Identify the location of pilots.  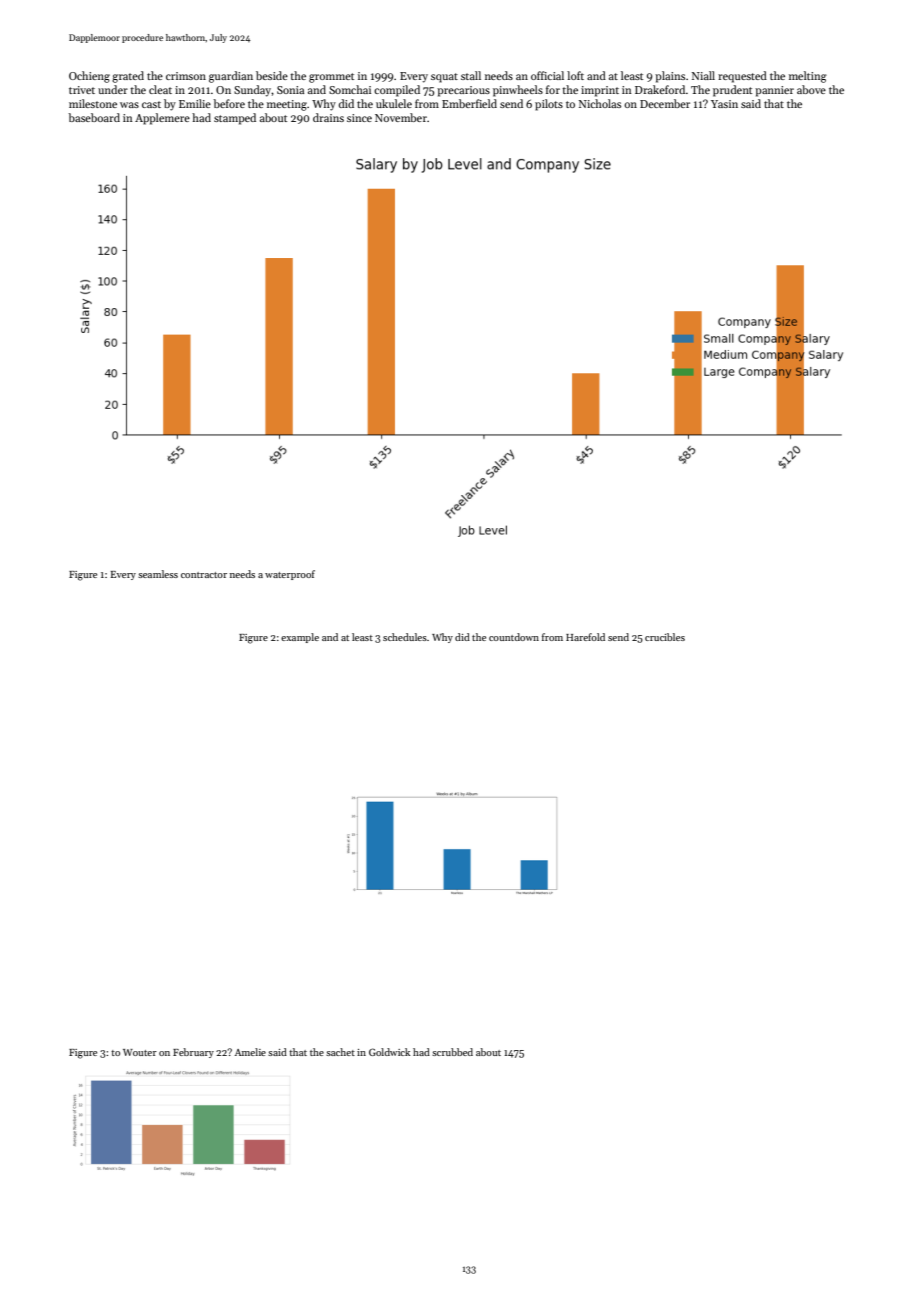
(549, 105).
